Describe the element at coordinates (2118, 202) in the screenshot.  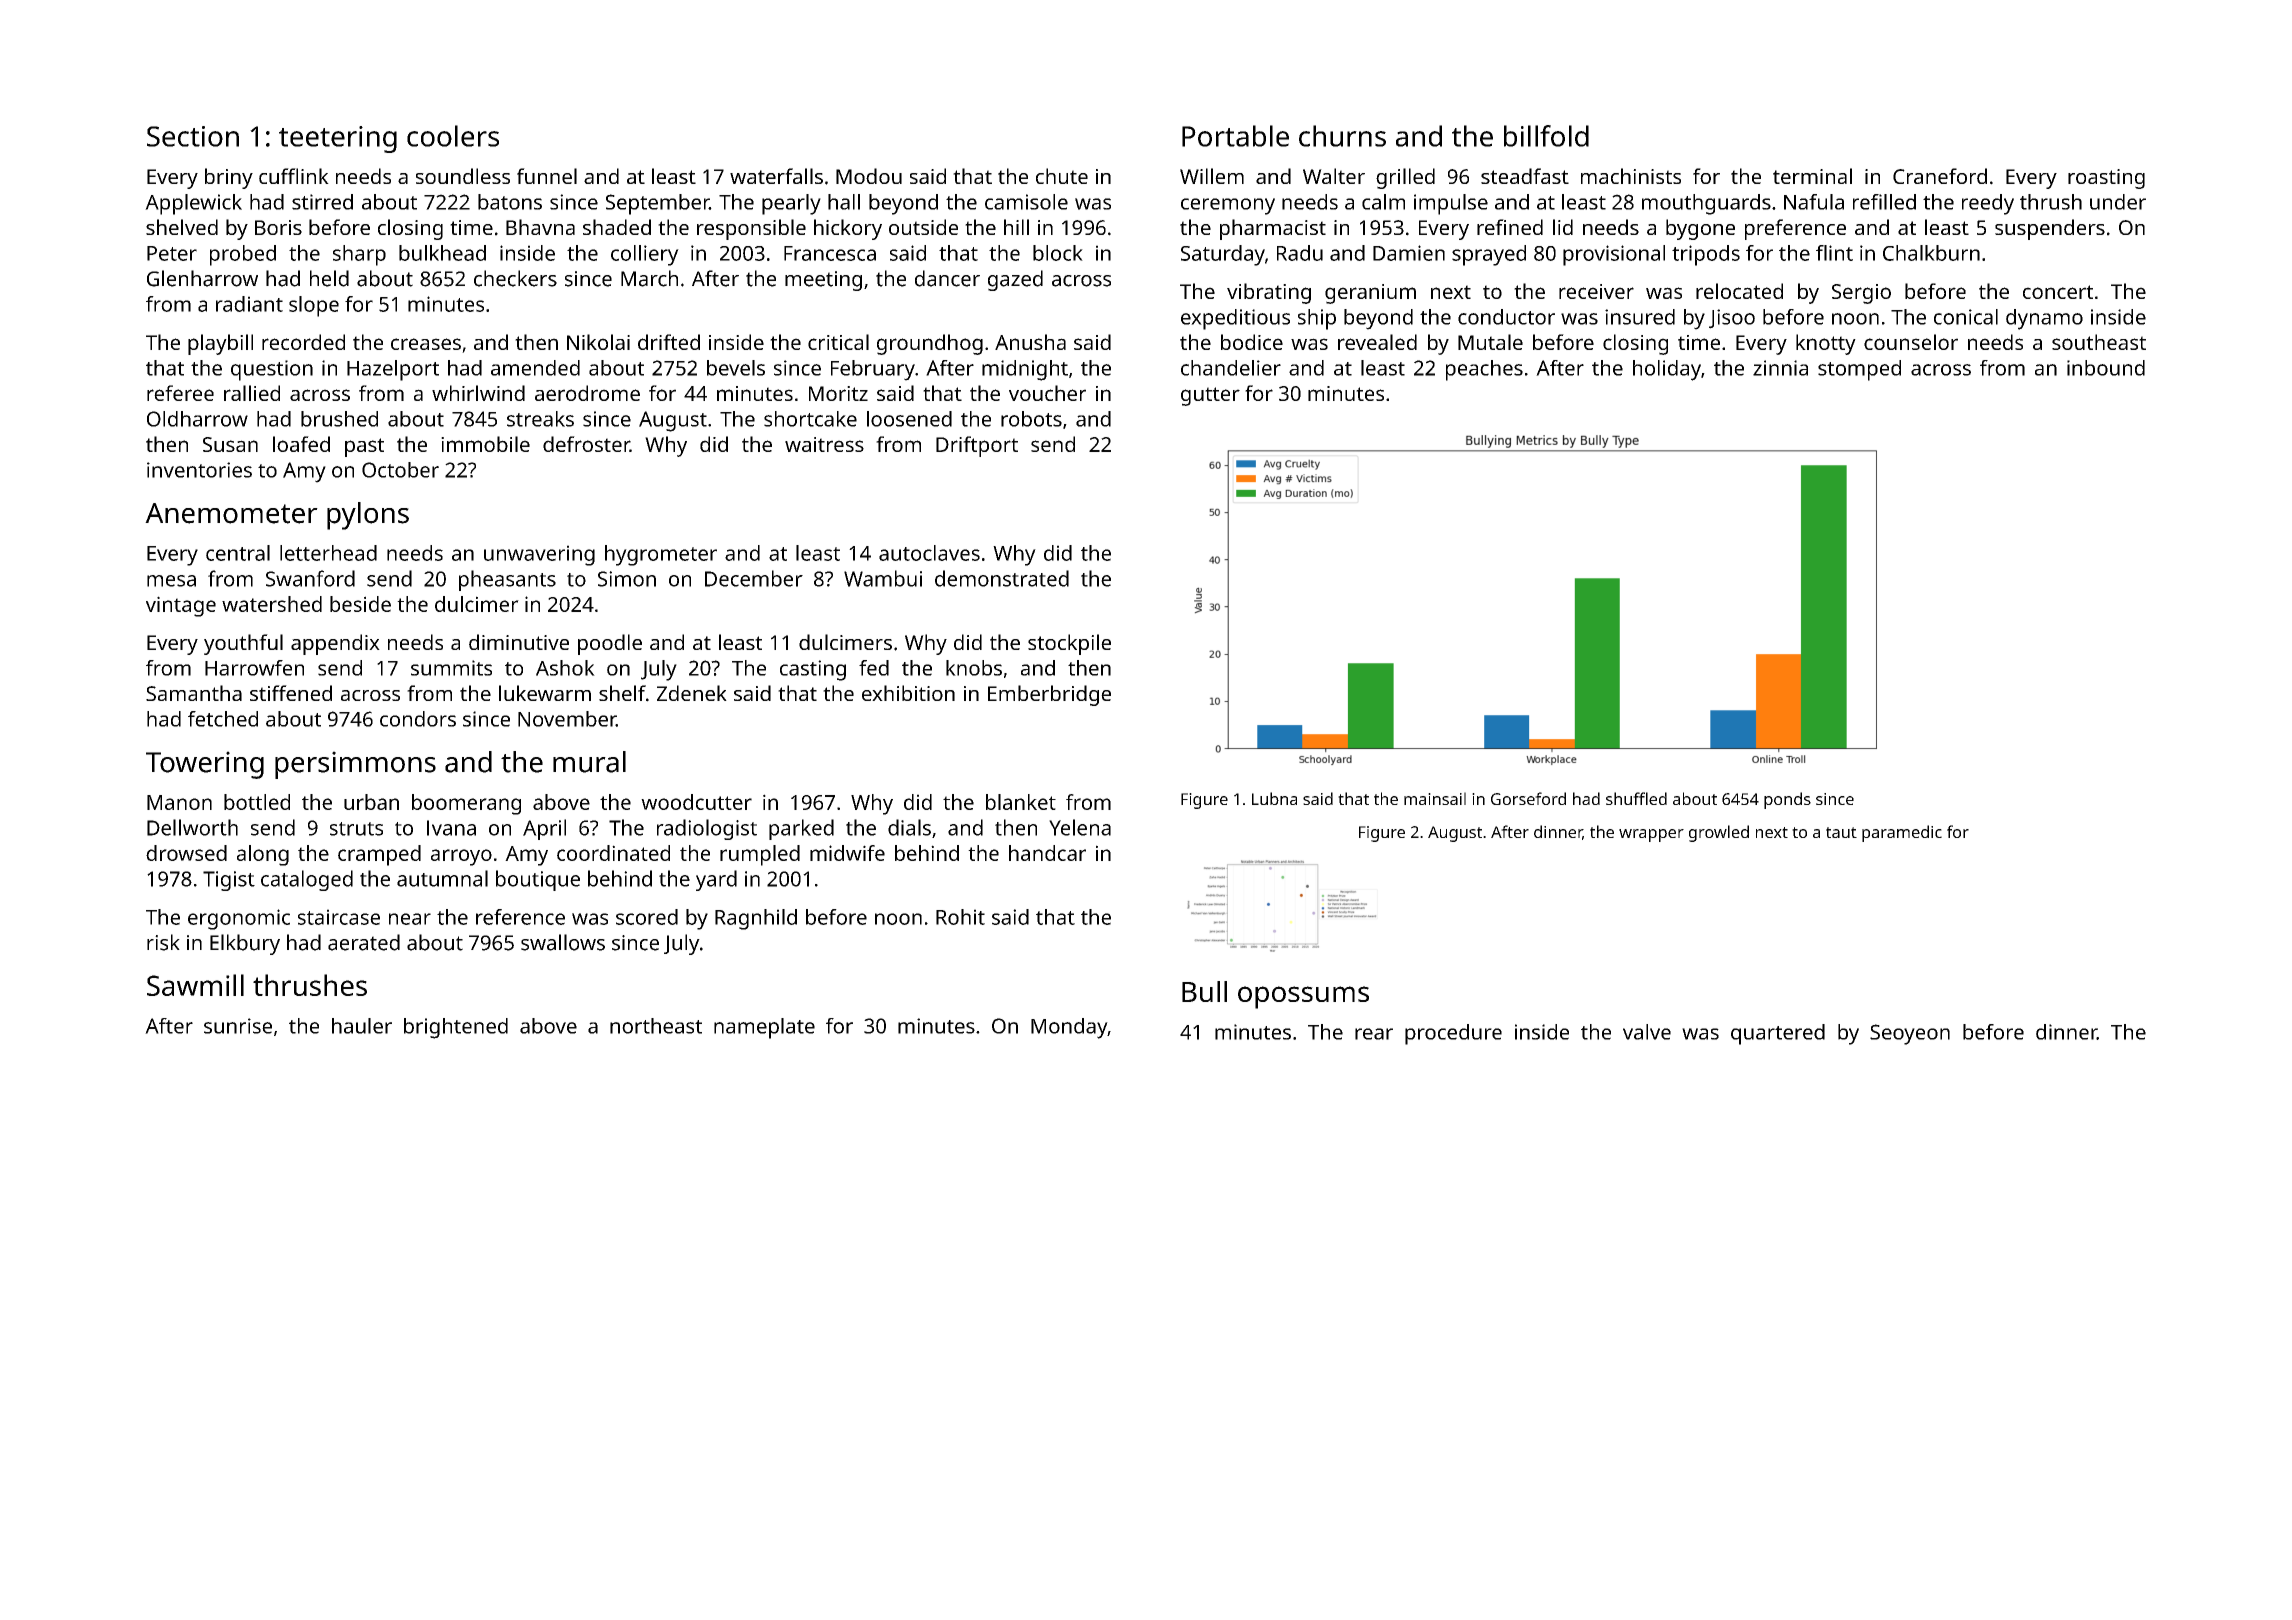
I see `under` at that location.
